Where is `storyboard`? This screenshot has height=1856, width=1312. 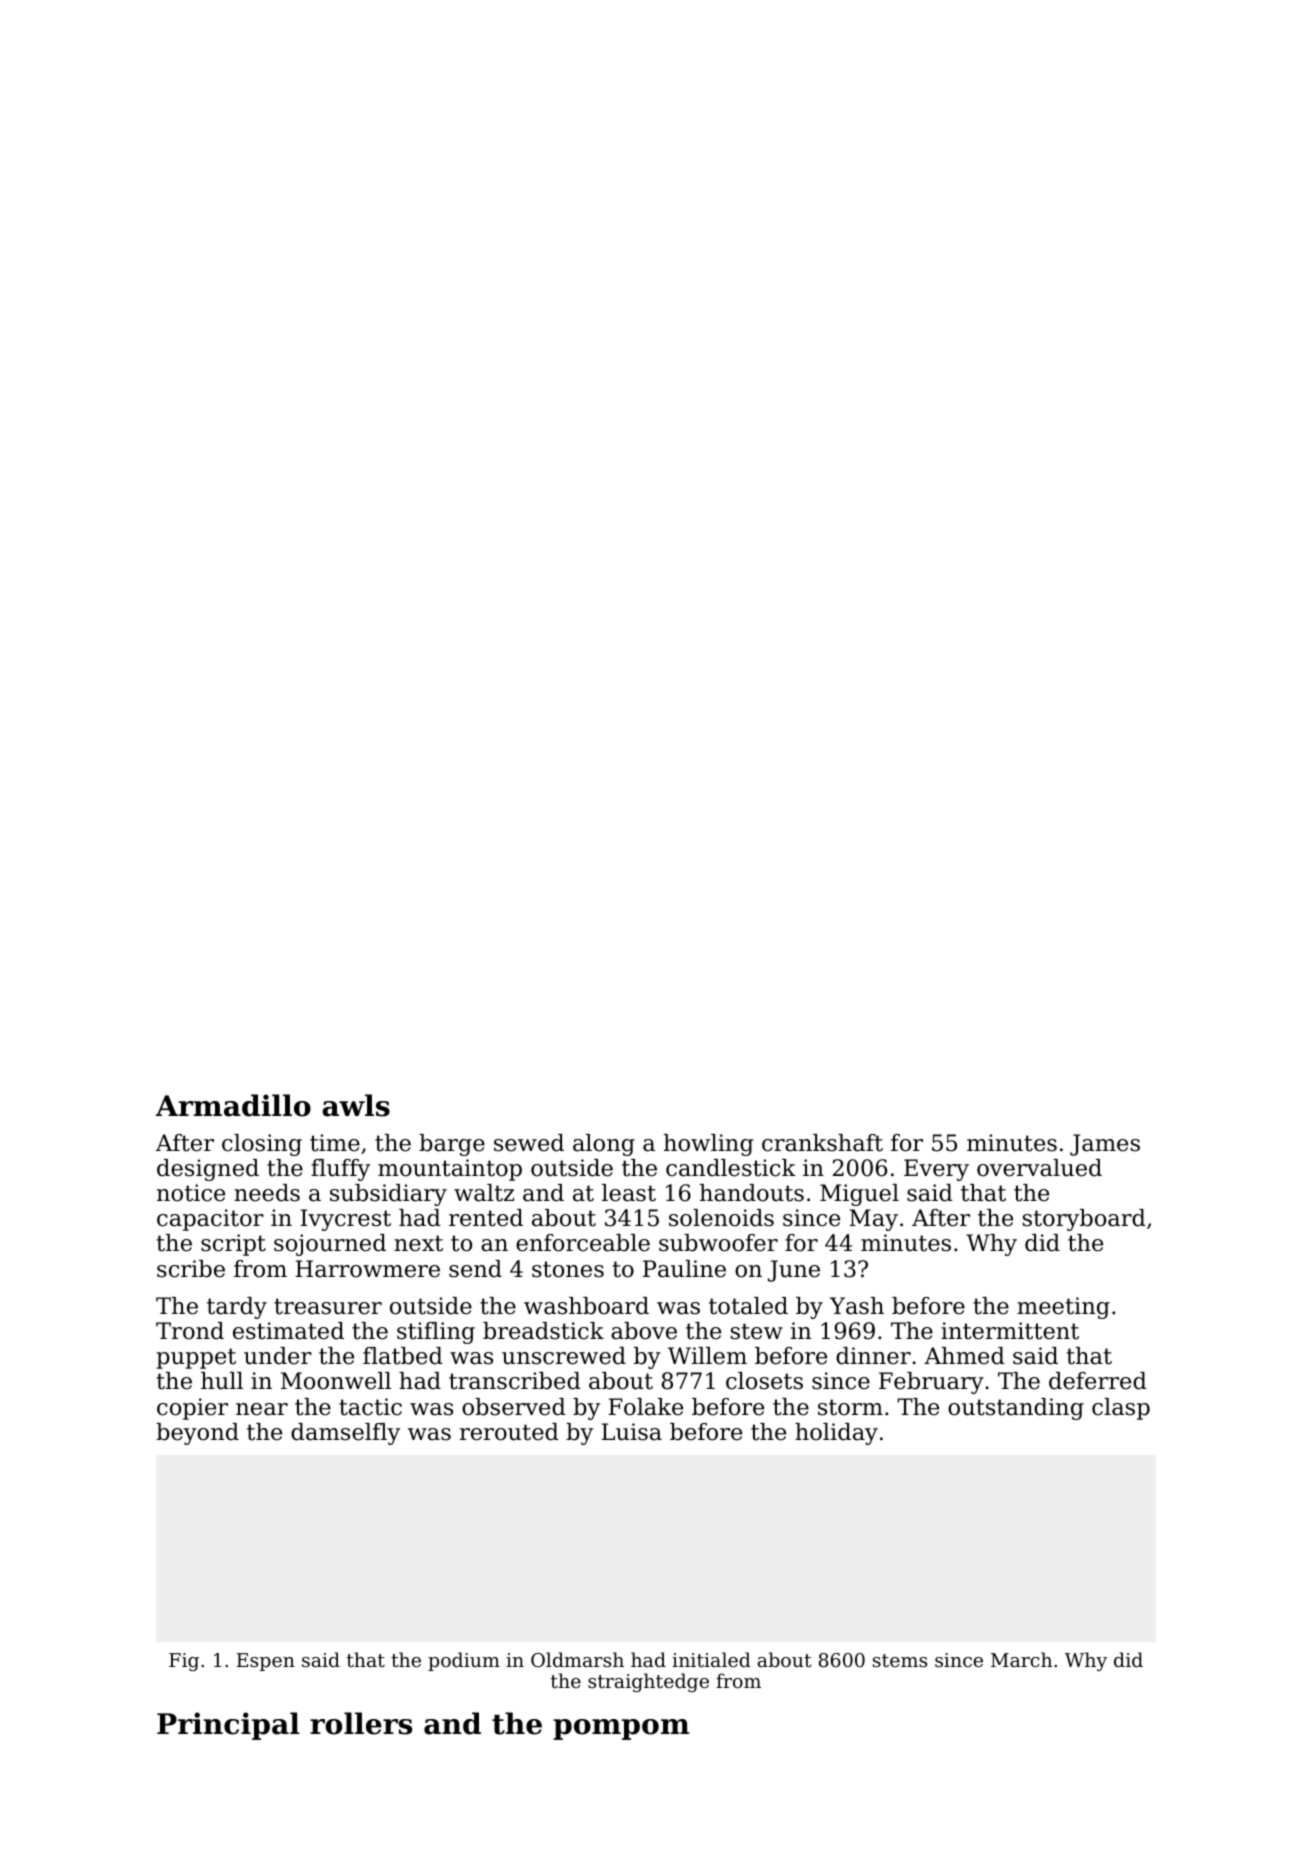
storyboard is located at coordinates (1084, 1220).
